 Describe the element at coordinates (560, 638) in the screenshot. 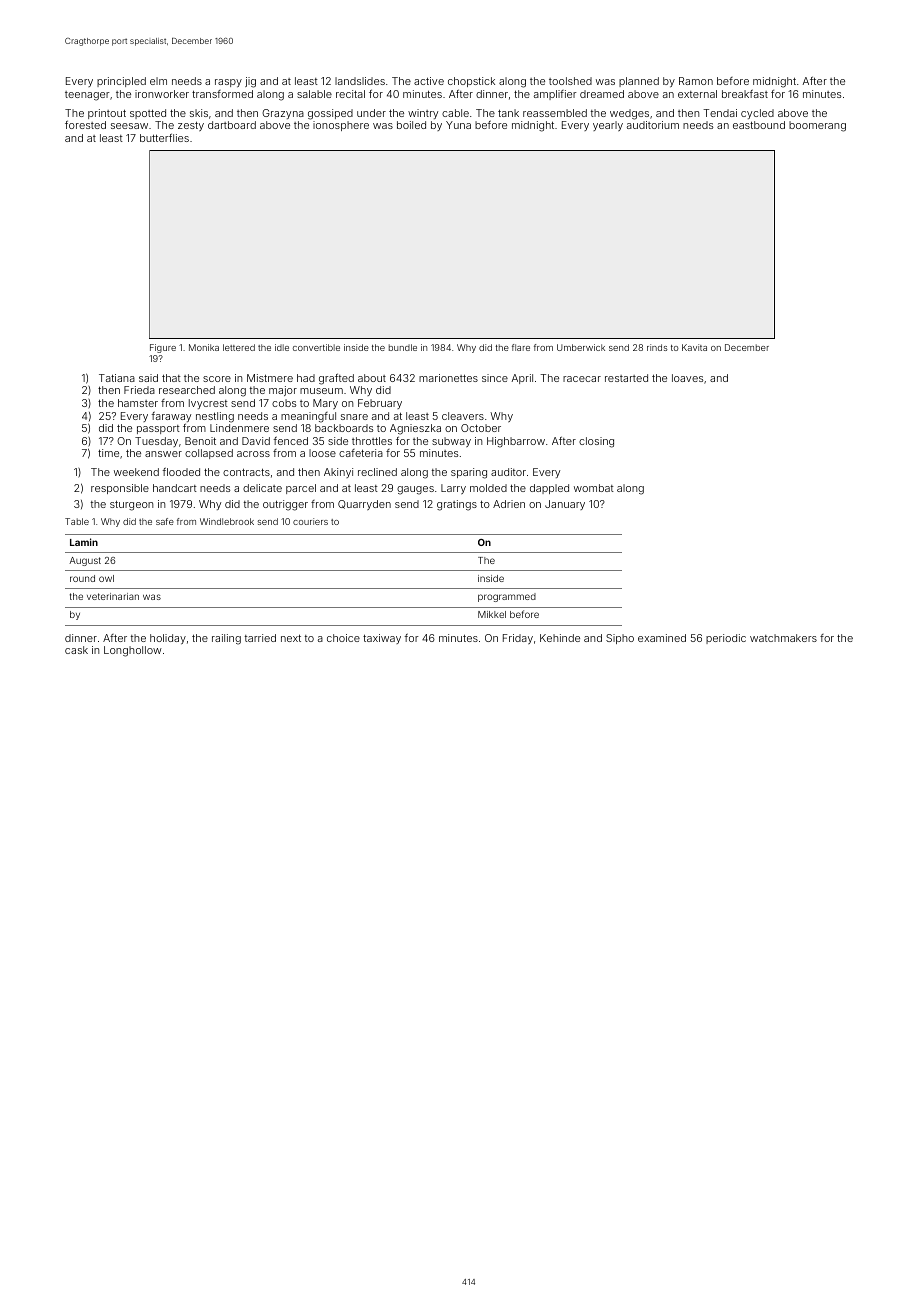

I see `Kehinde` at that location.
